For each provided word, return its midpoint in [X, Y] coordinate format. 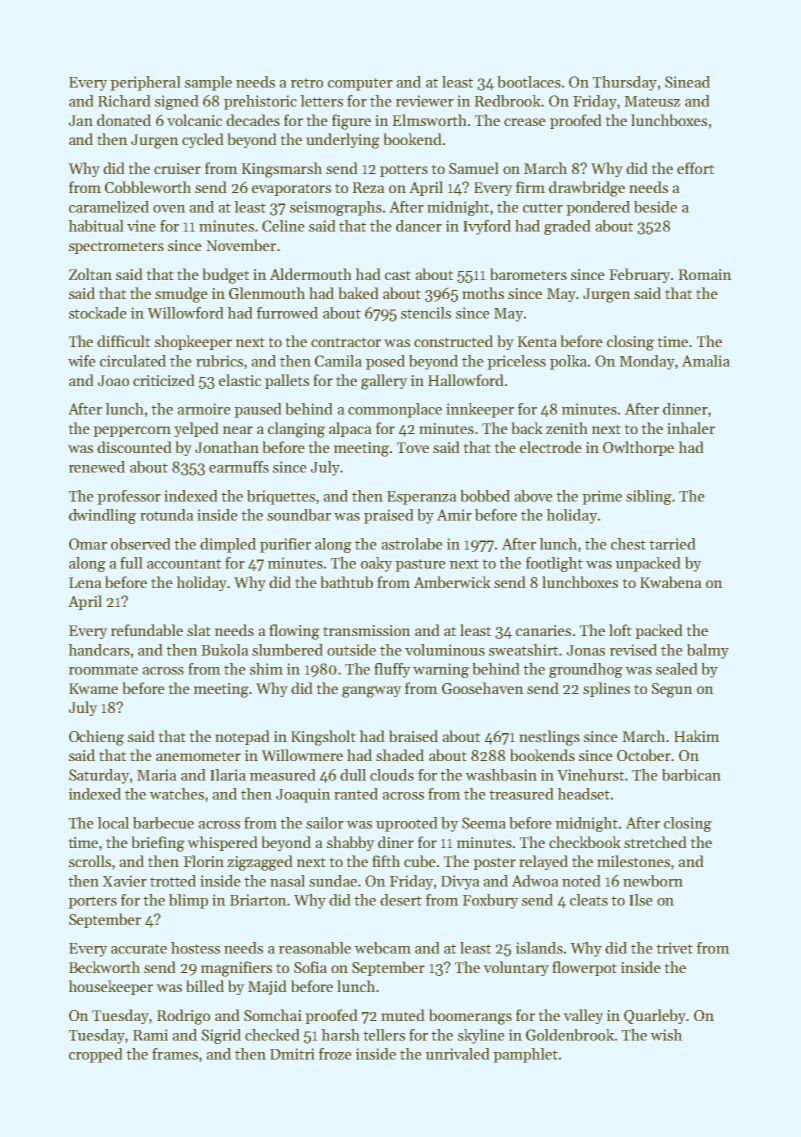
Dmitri [292, 1054]
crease [525, 122]
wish [666, 1035]
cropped [96, 1055]
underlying [343, 141]
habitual [96, 226]
